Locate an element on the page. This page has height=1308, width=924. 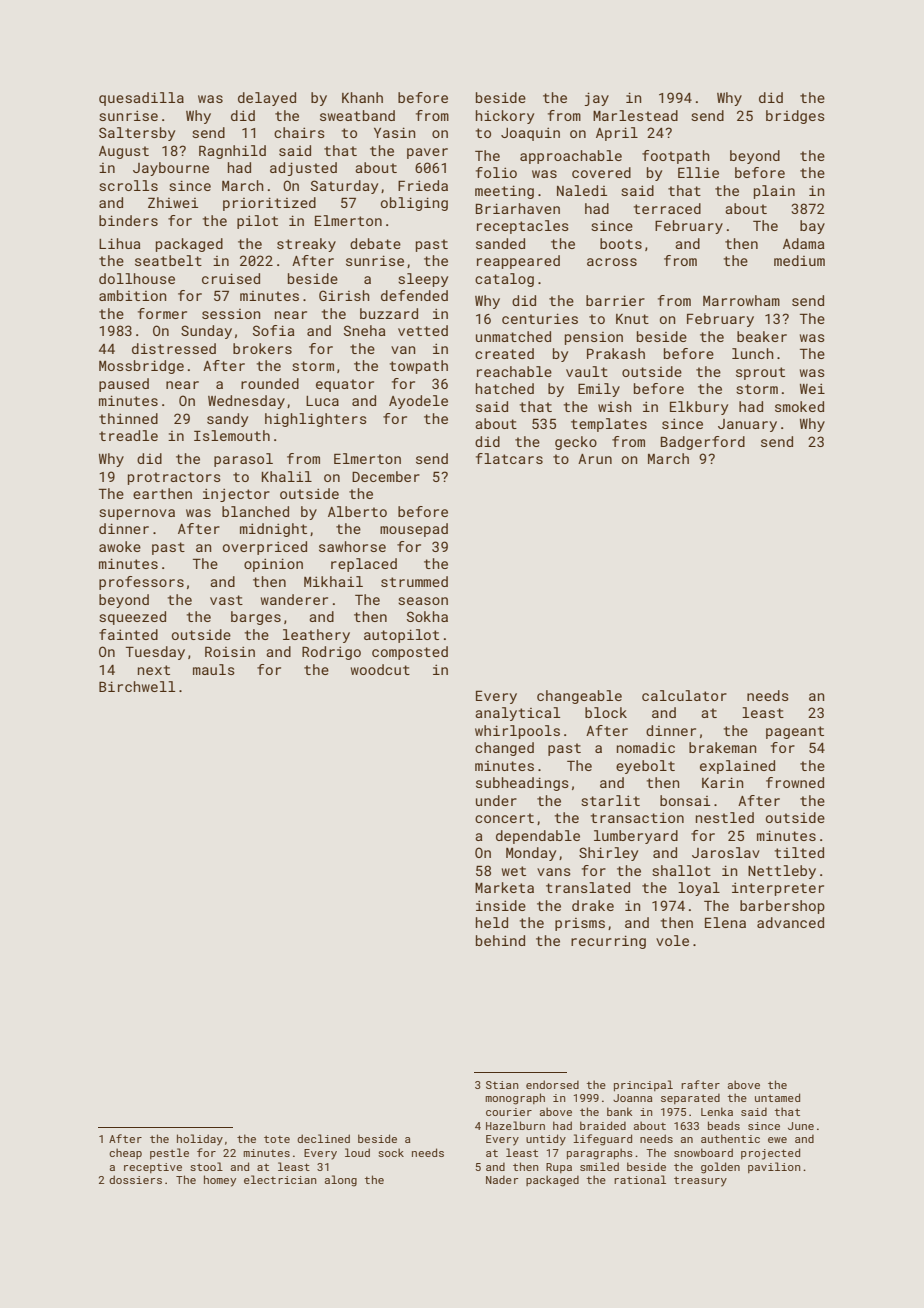
holiday is located at coordinates (200, 1140).
